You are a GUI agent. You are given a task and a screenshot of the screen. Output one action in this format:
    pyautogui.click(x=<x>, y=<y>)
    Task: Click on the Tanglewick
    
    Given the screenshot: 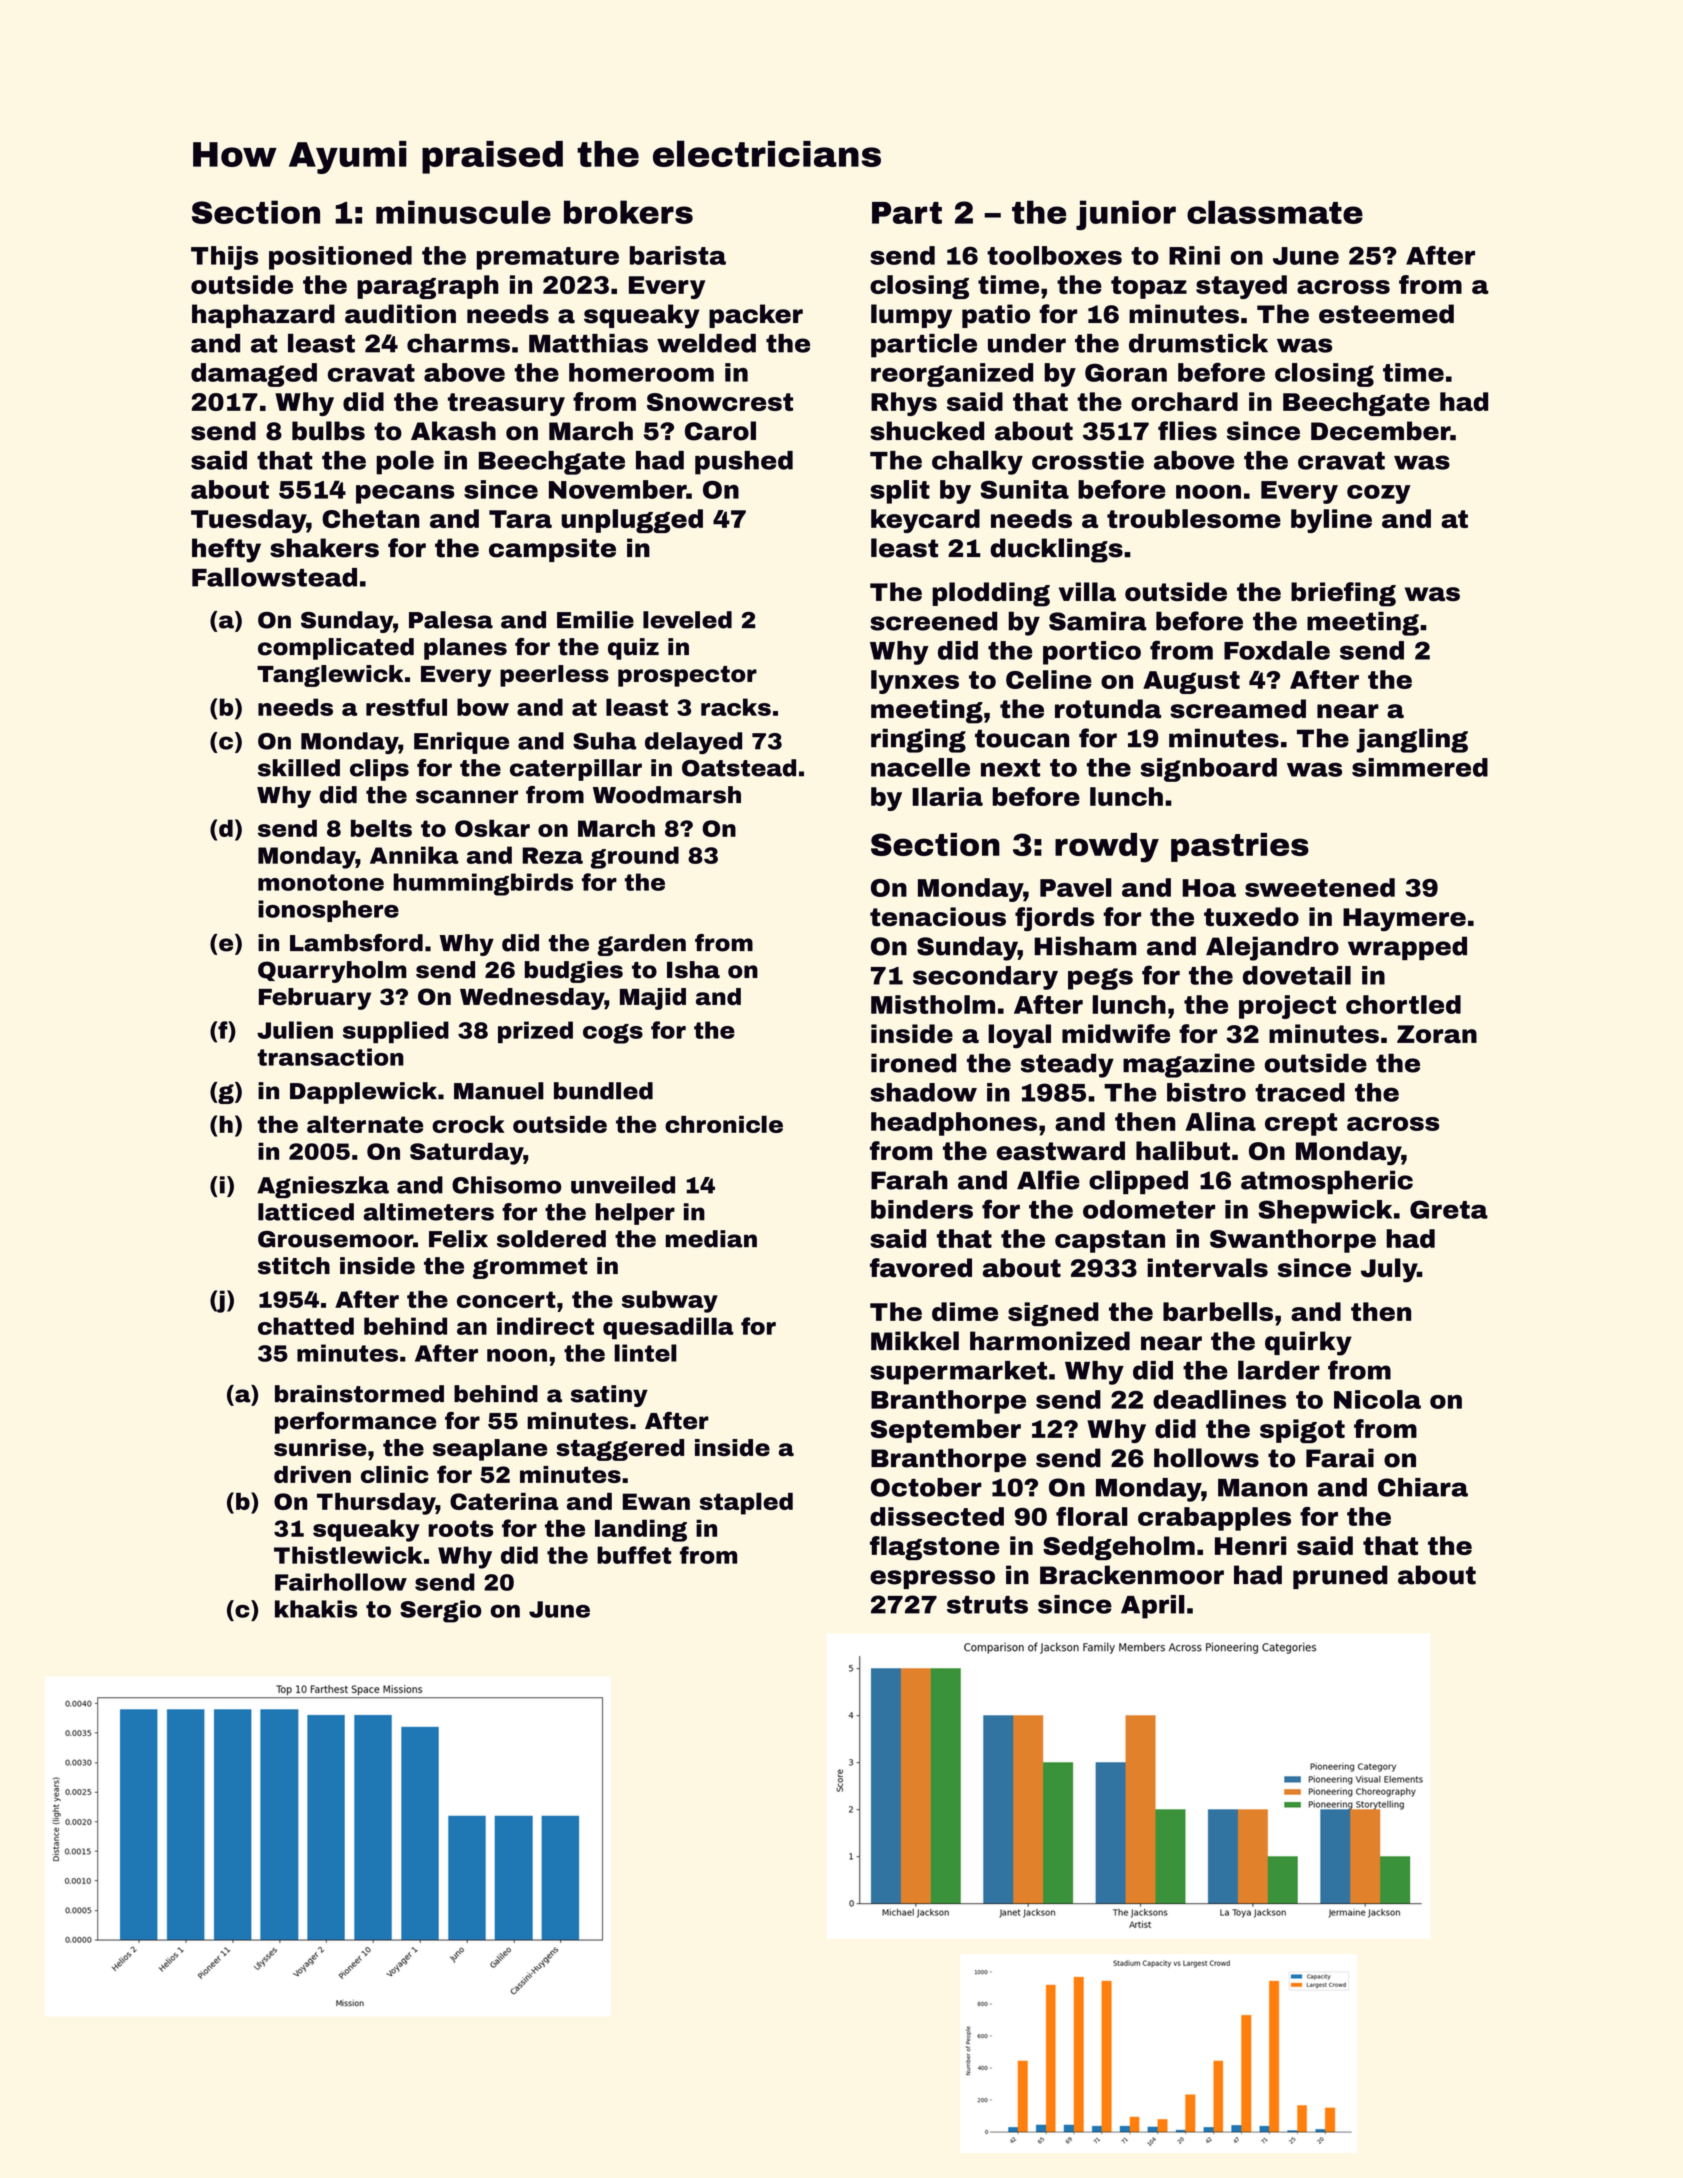 What is the action you would take?
    pyautogui.click(x=330, y=676)
